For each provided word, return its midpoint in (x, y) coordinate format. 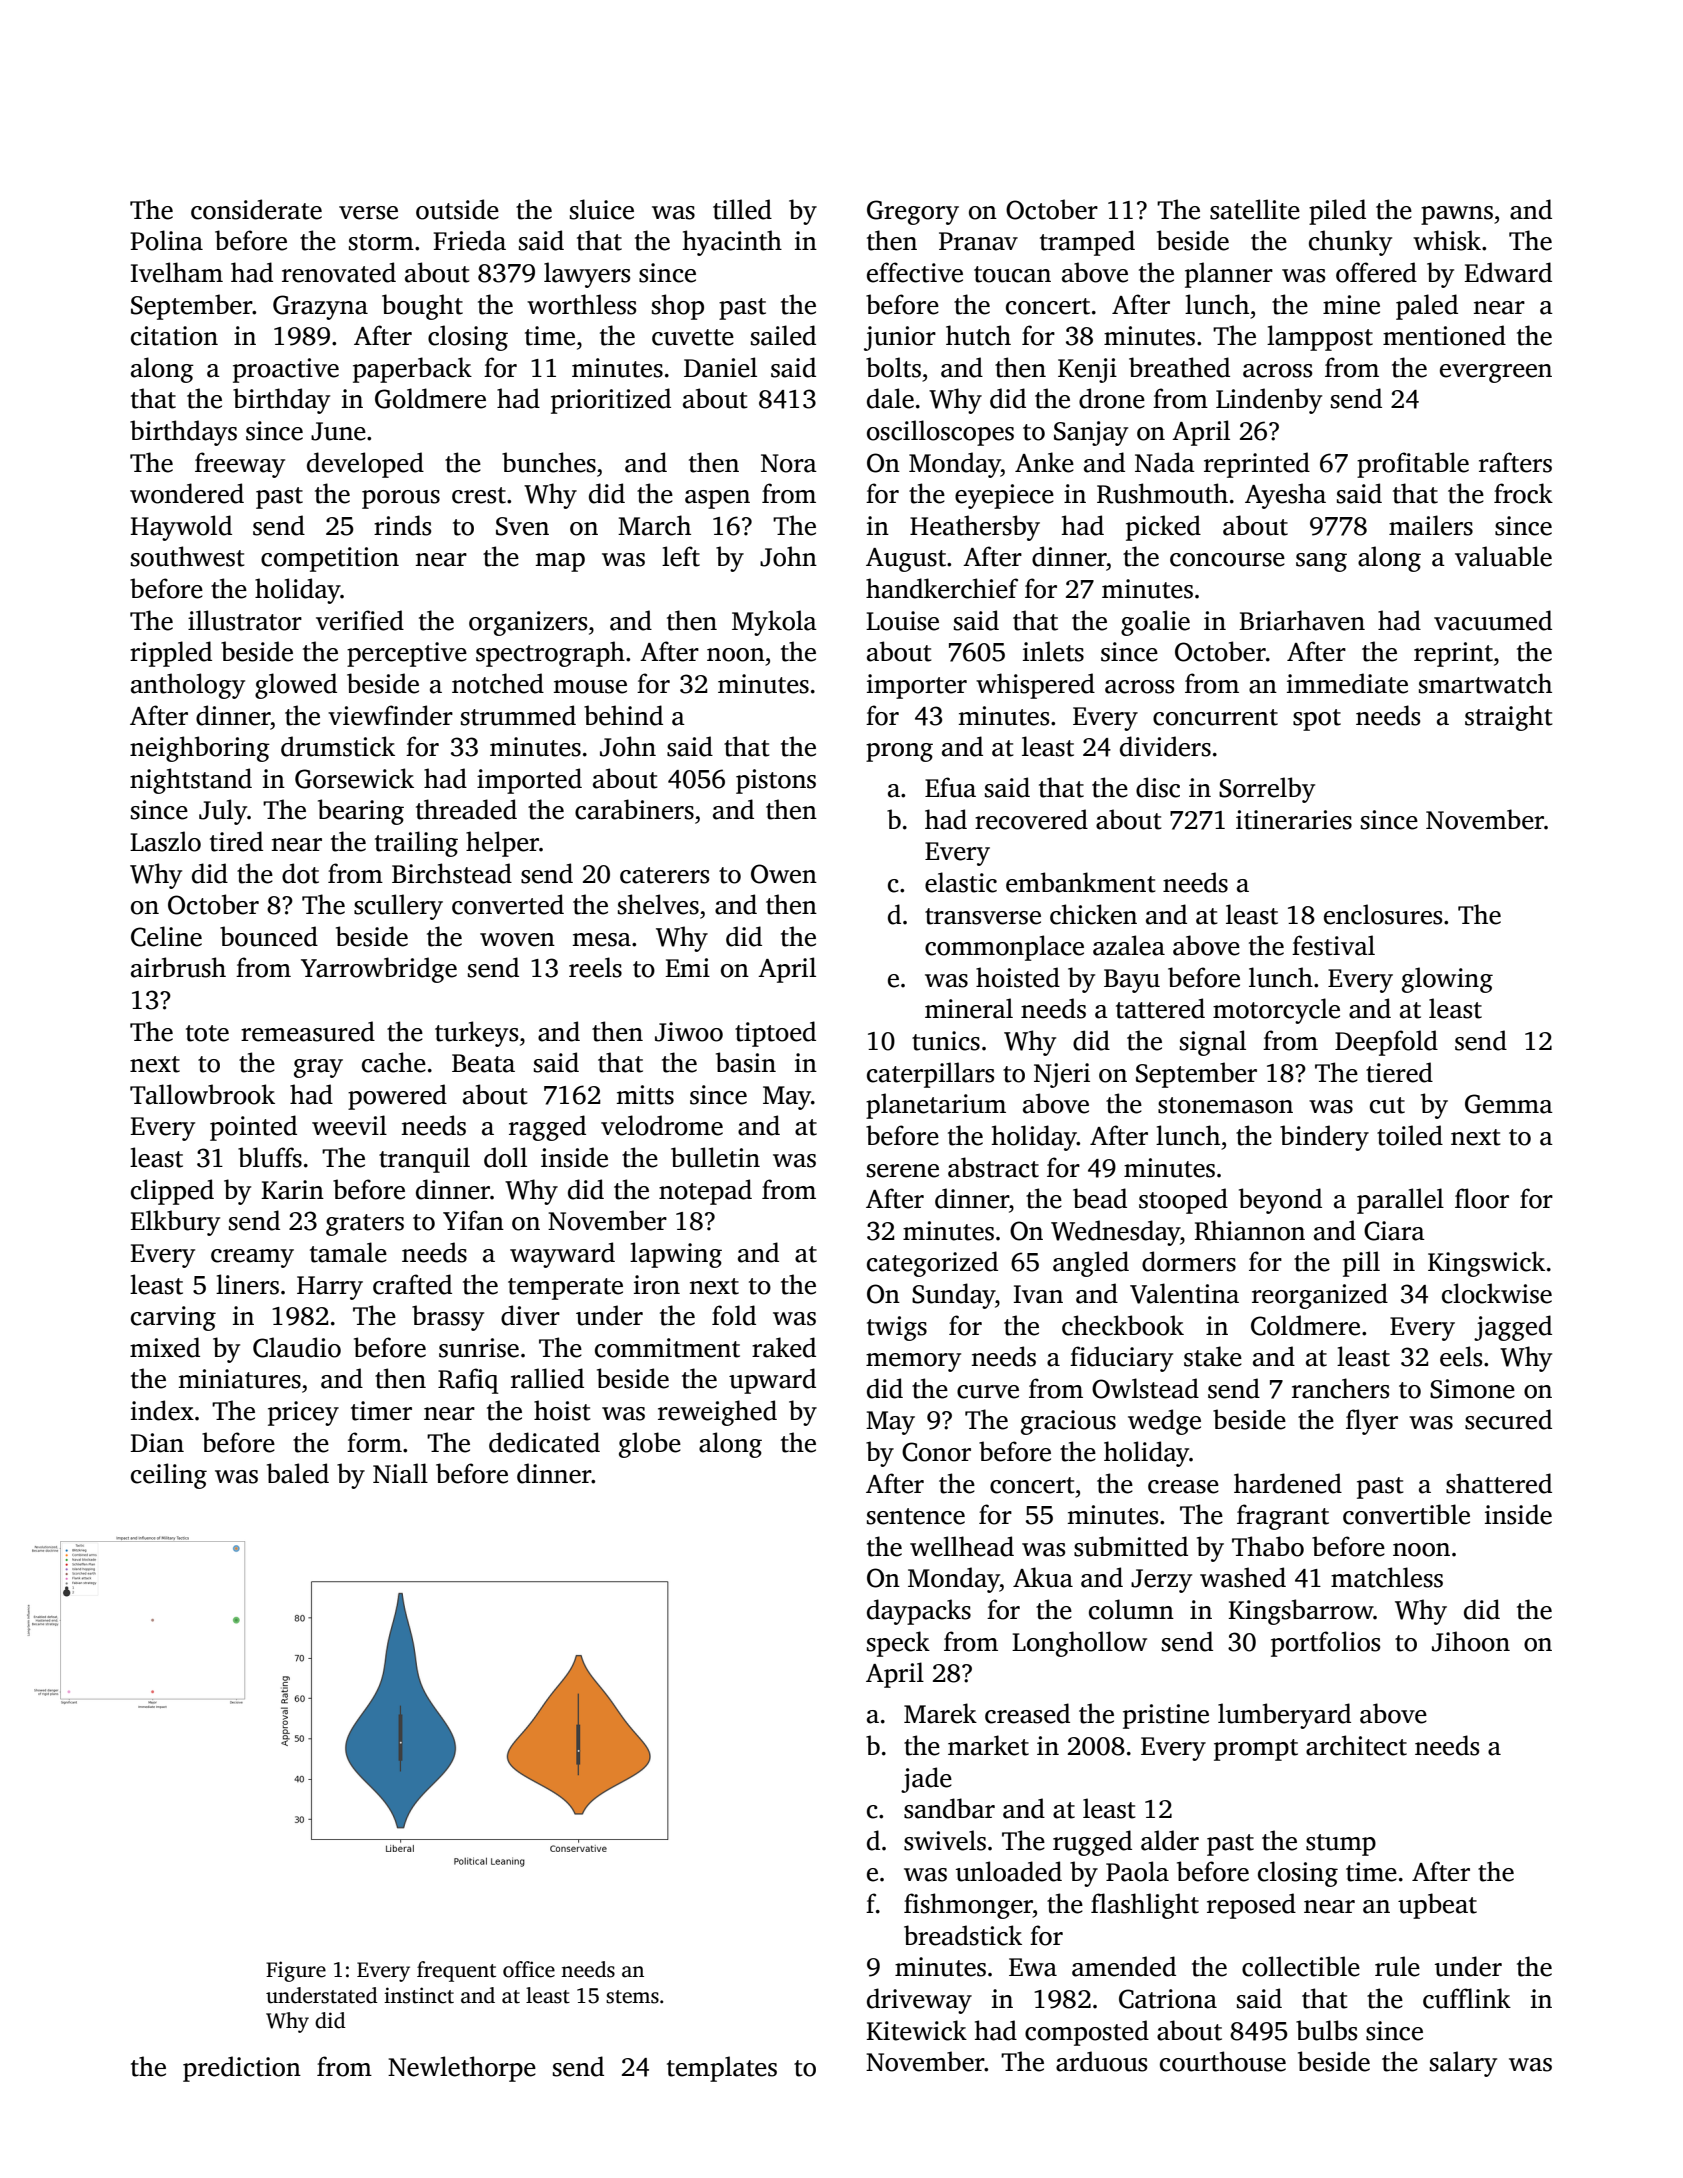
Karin (292, 1190)
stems (632, 1997)
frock (1523, 493)
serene (903, 1171)
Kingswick (1486, 1264)
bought (422, 307)
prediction (242, 2069)
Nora (789, 463)
